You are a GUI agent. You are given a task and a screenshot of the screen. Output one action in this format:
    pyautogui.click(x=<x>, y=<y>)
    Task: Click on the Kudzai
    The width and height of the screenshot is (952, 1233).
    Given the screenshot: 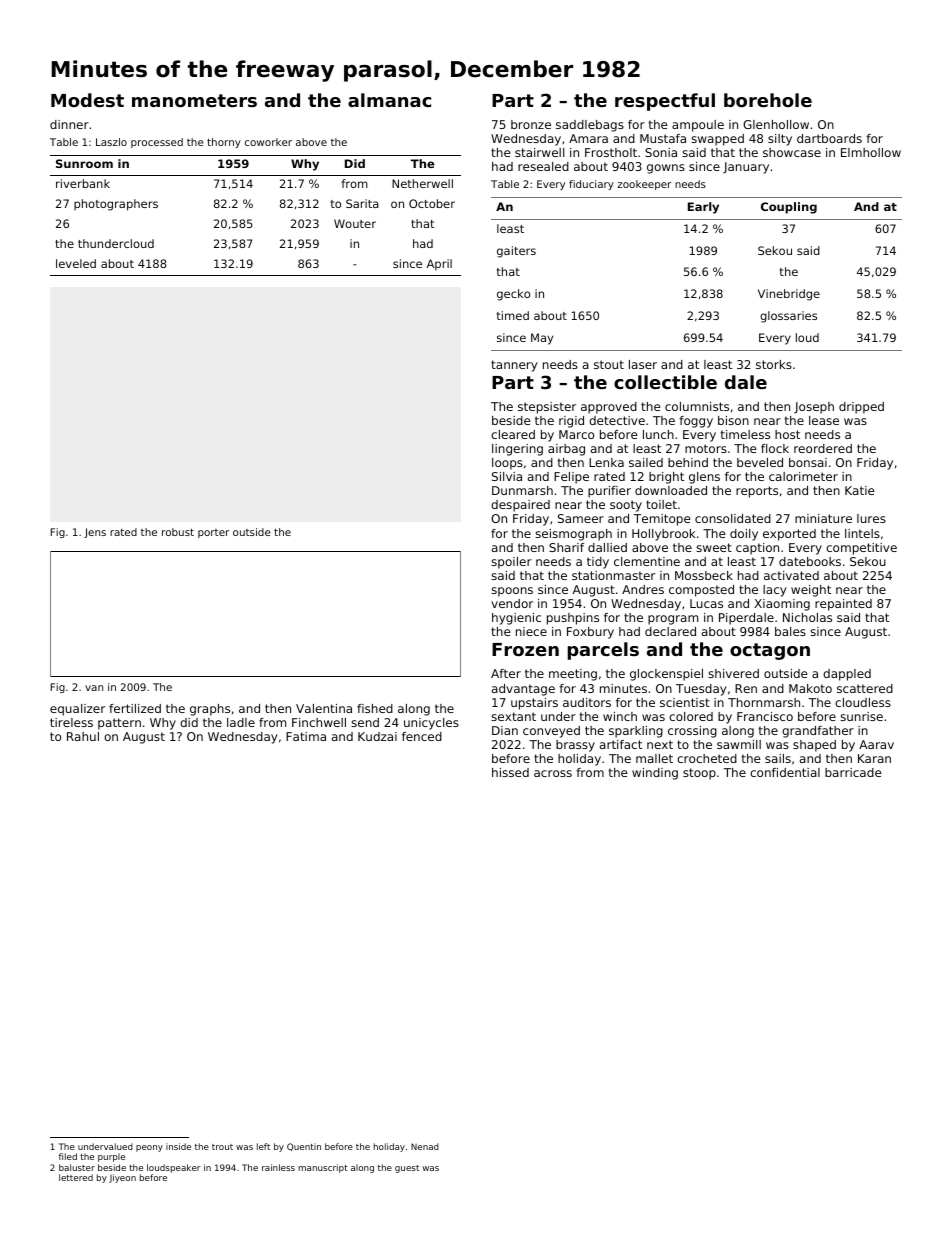 What is the action you would take?
    pyautogui.click(x=377, y=736)
